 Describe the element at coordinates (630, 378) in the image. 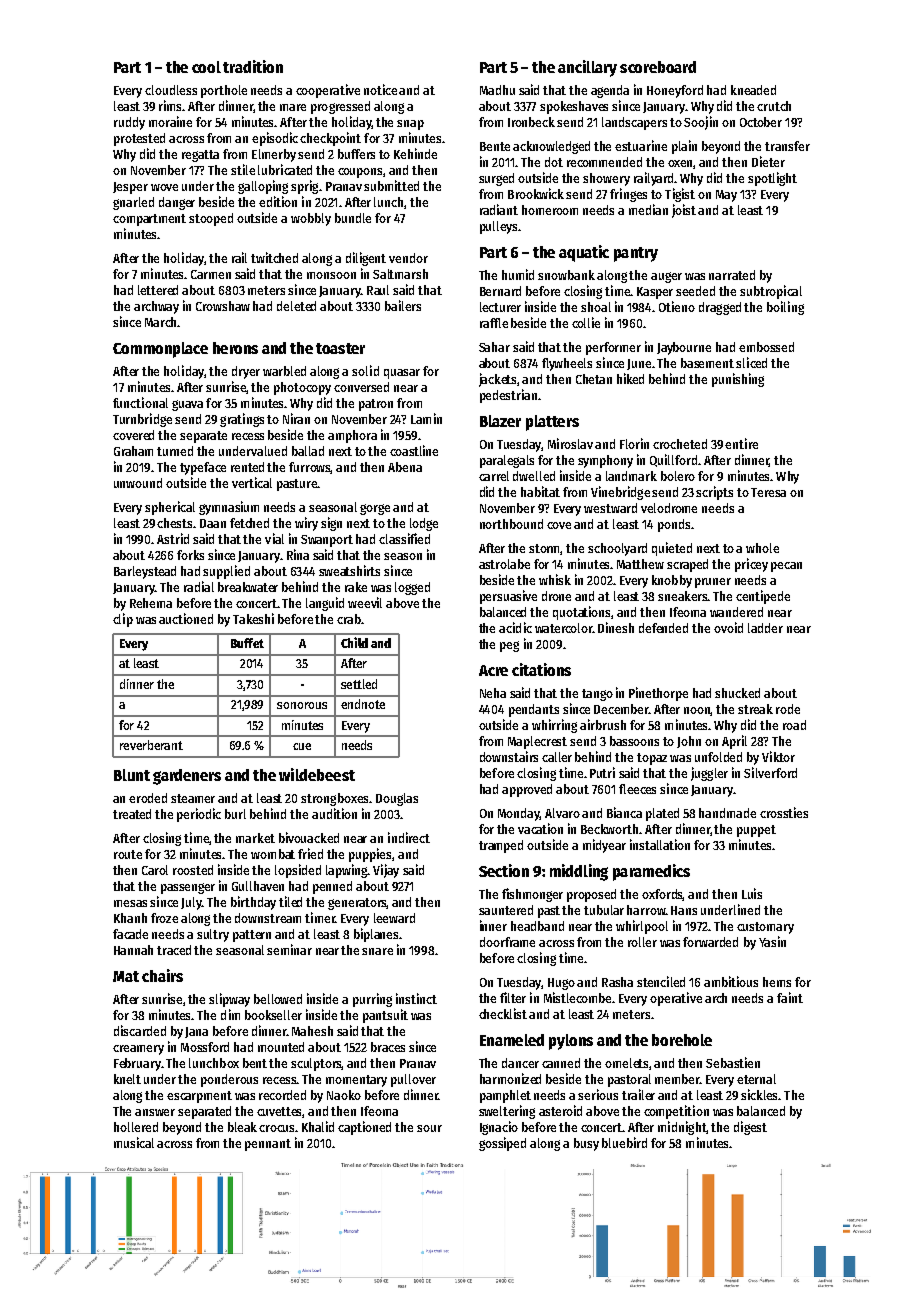

I see `hiked` at that location.
